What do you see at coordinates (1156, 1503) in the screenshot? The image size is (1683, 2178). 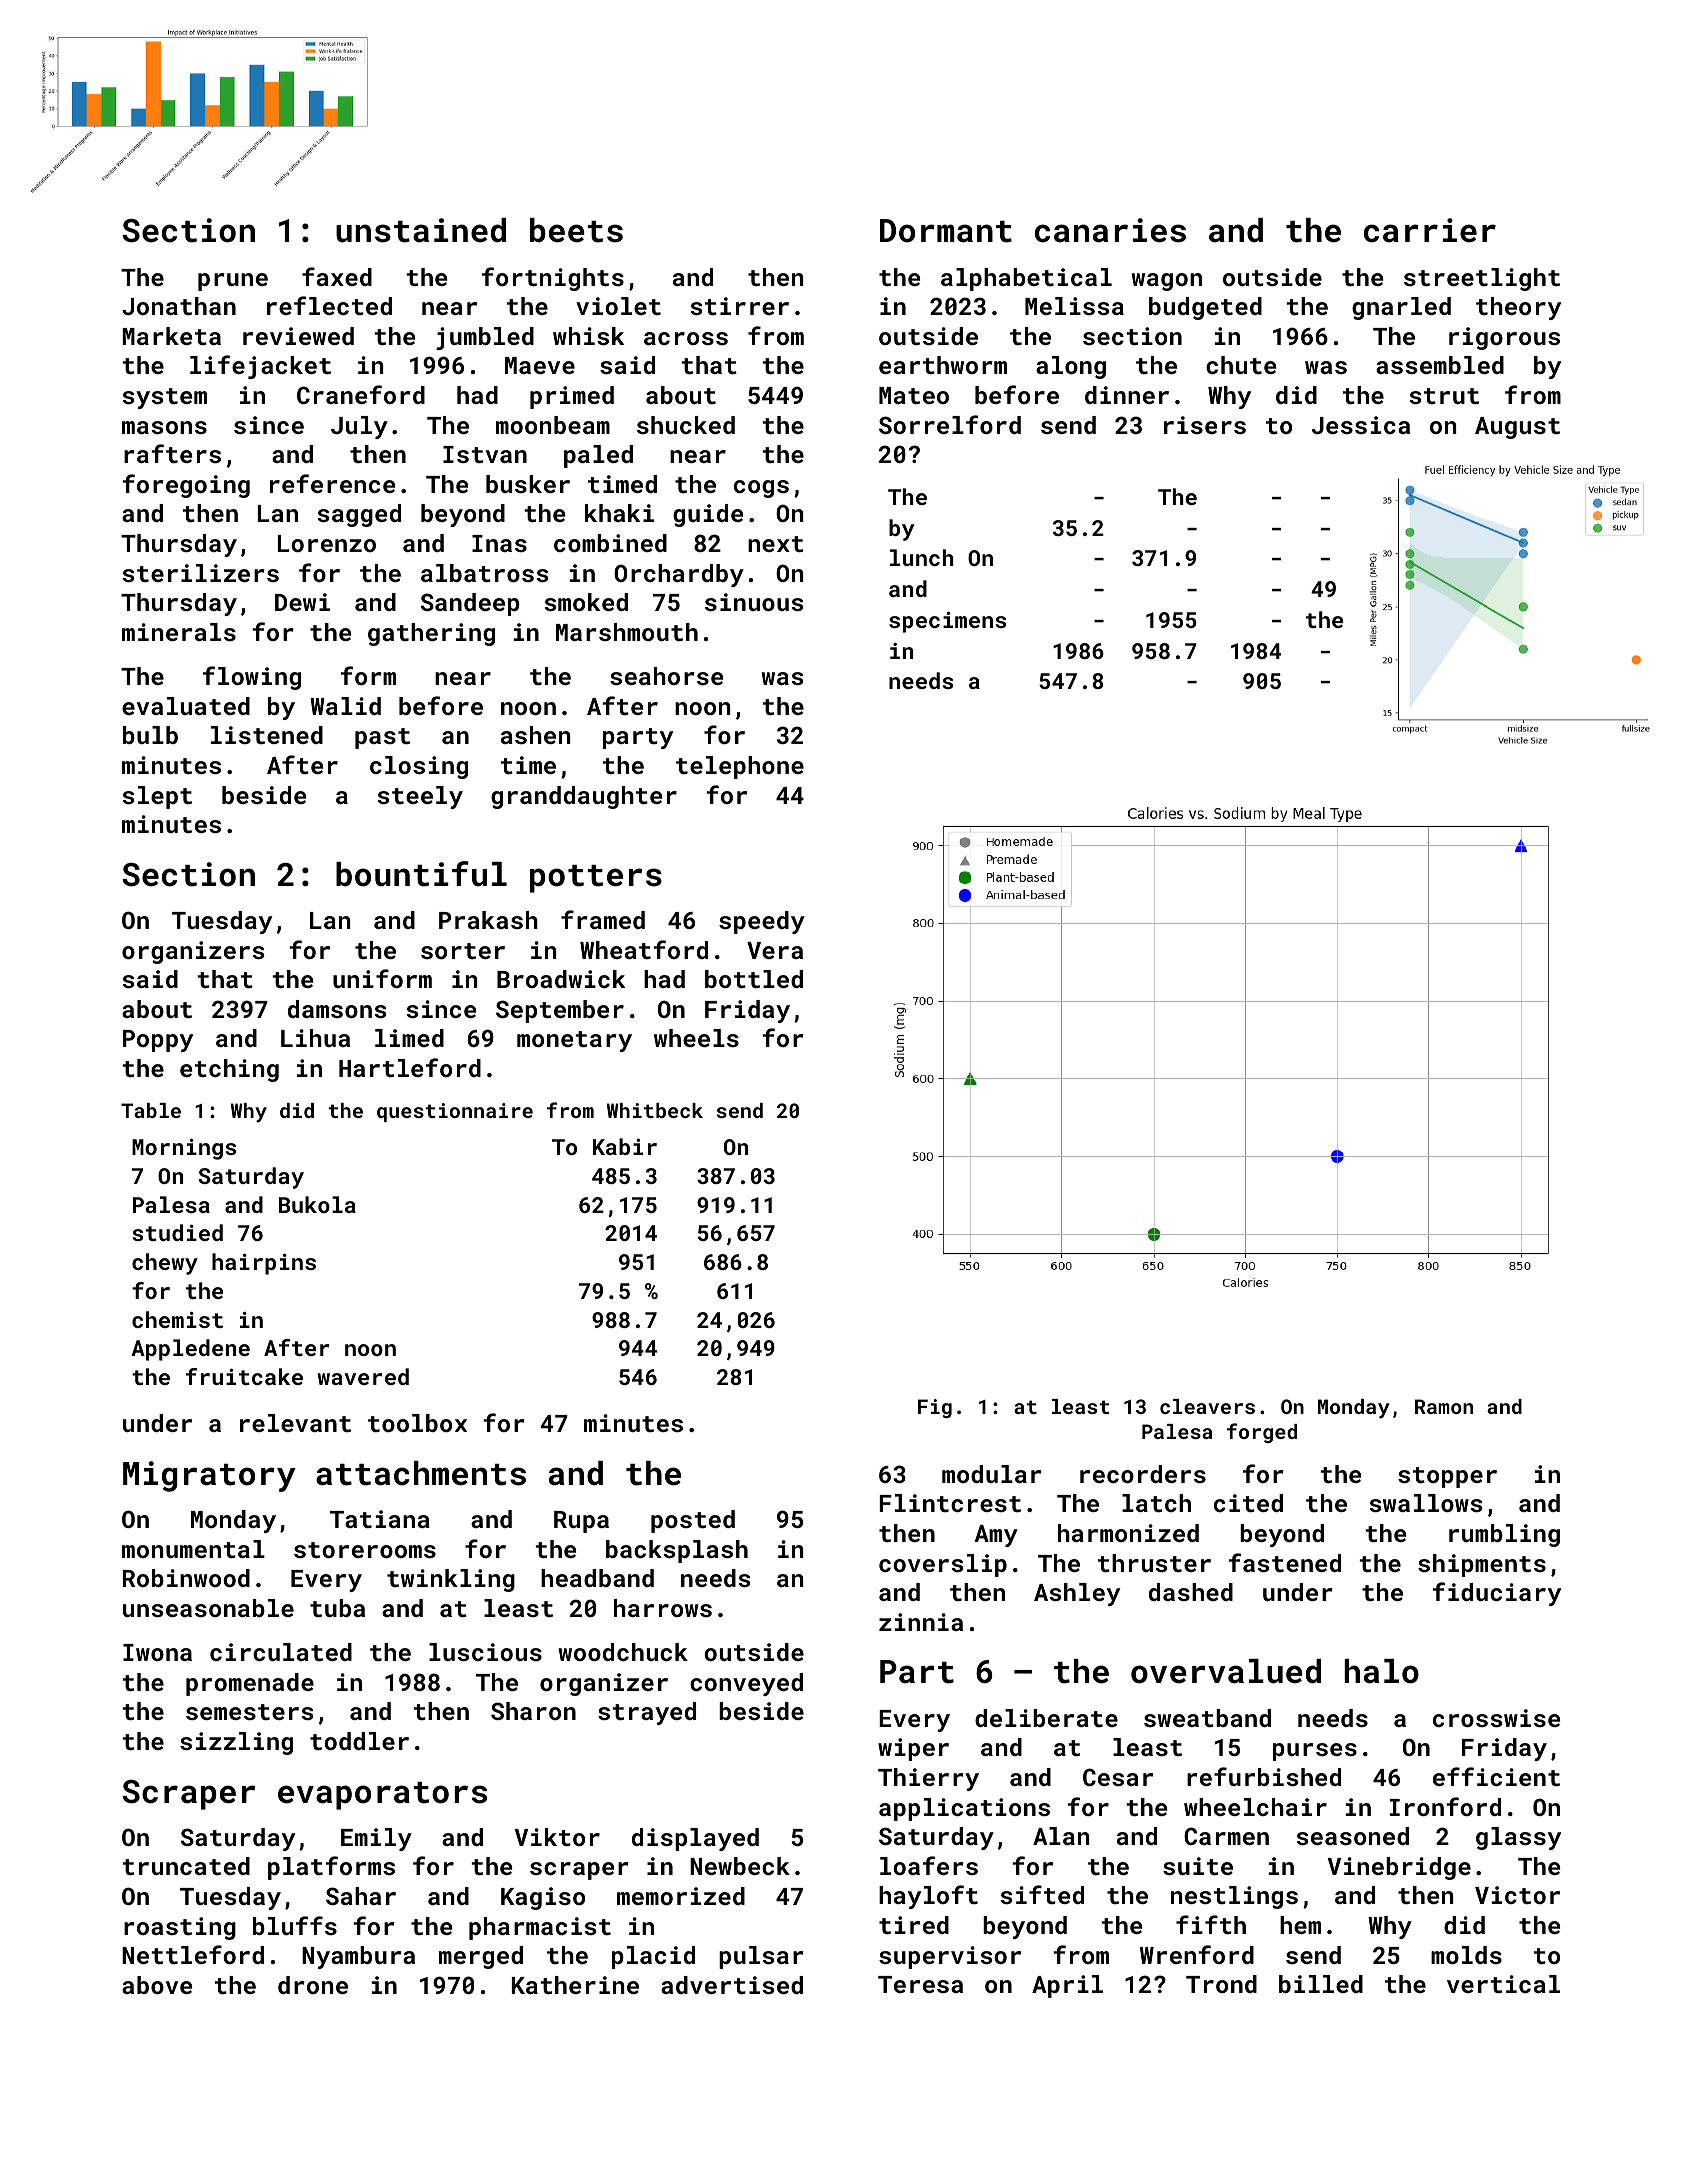 I see `latch` at bounding box center [1156, 1503].
